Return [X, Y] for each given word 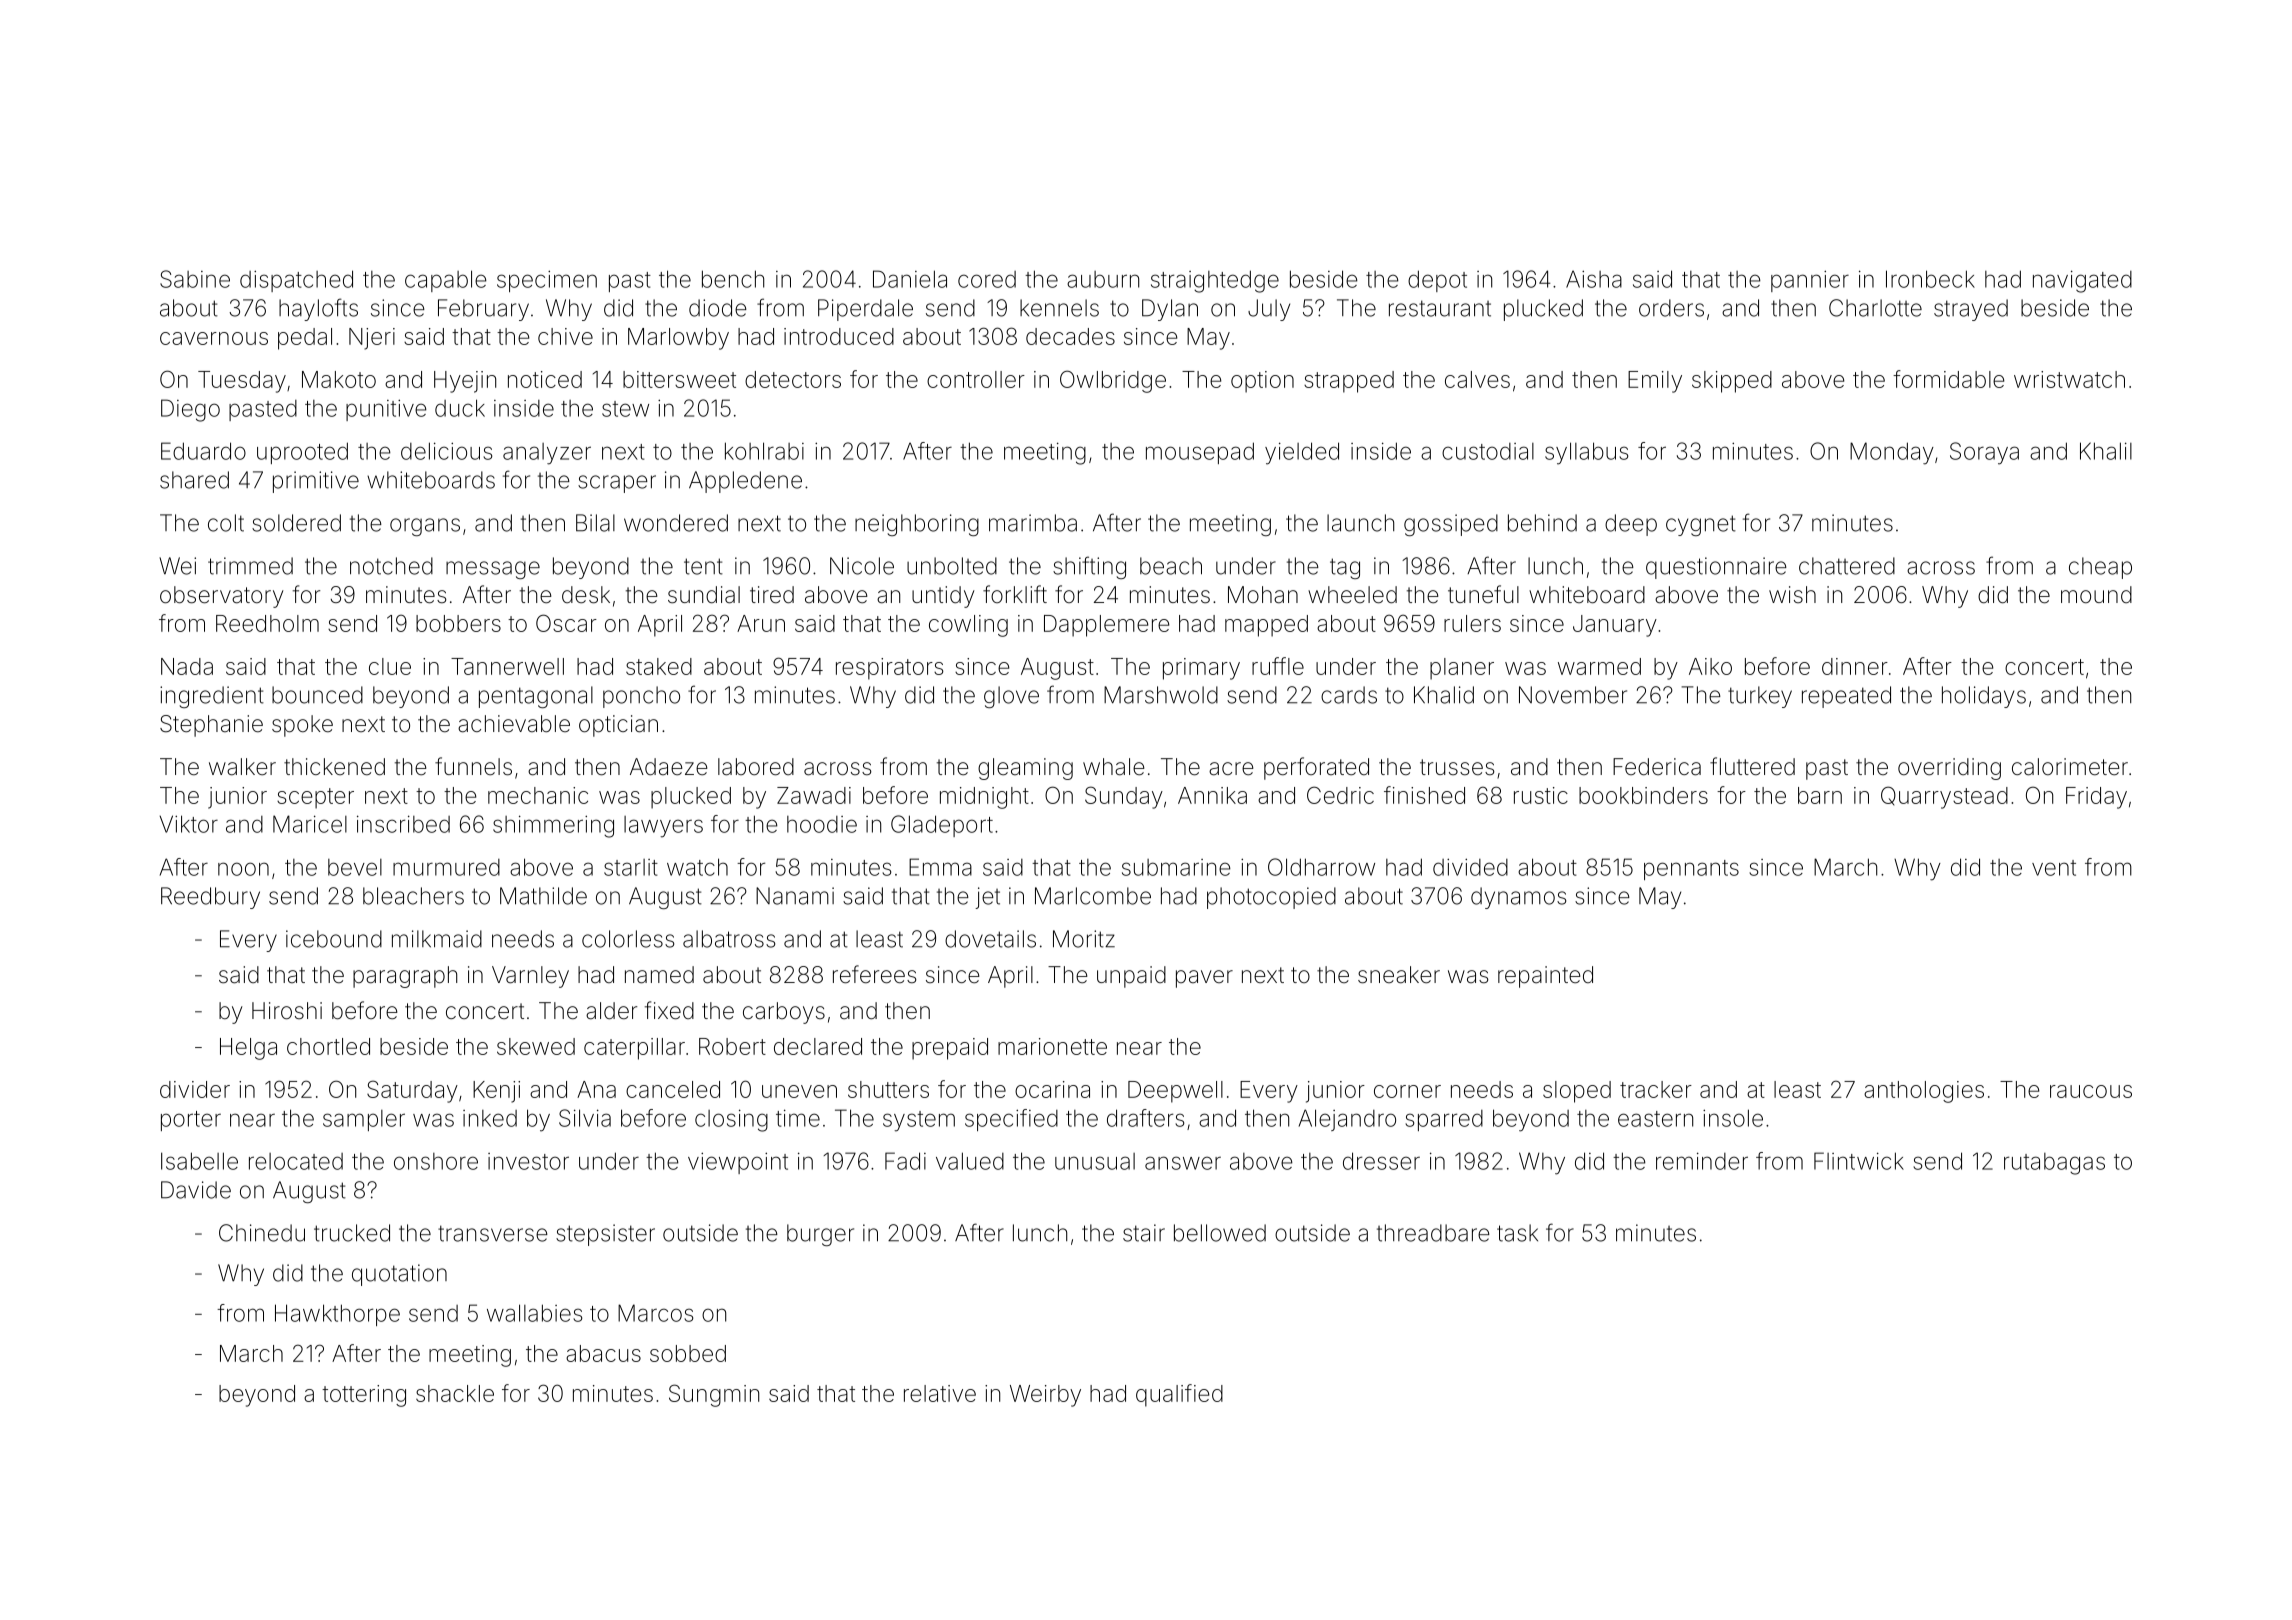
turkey [1760, 697]
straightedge [1215, 281]
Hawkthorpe [337, 1315]
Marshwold [1161, 695]
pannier [1810, 281]
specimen [547, 281]
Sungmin [714, 1395]
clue [390, 666]
